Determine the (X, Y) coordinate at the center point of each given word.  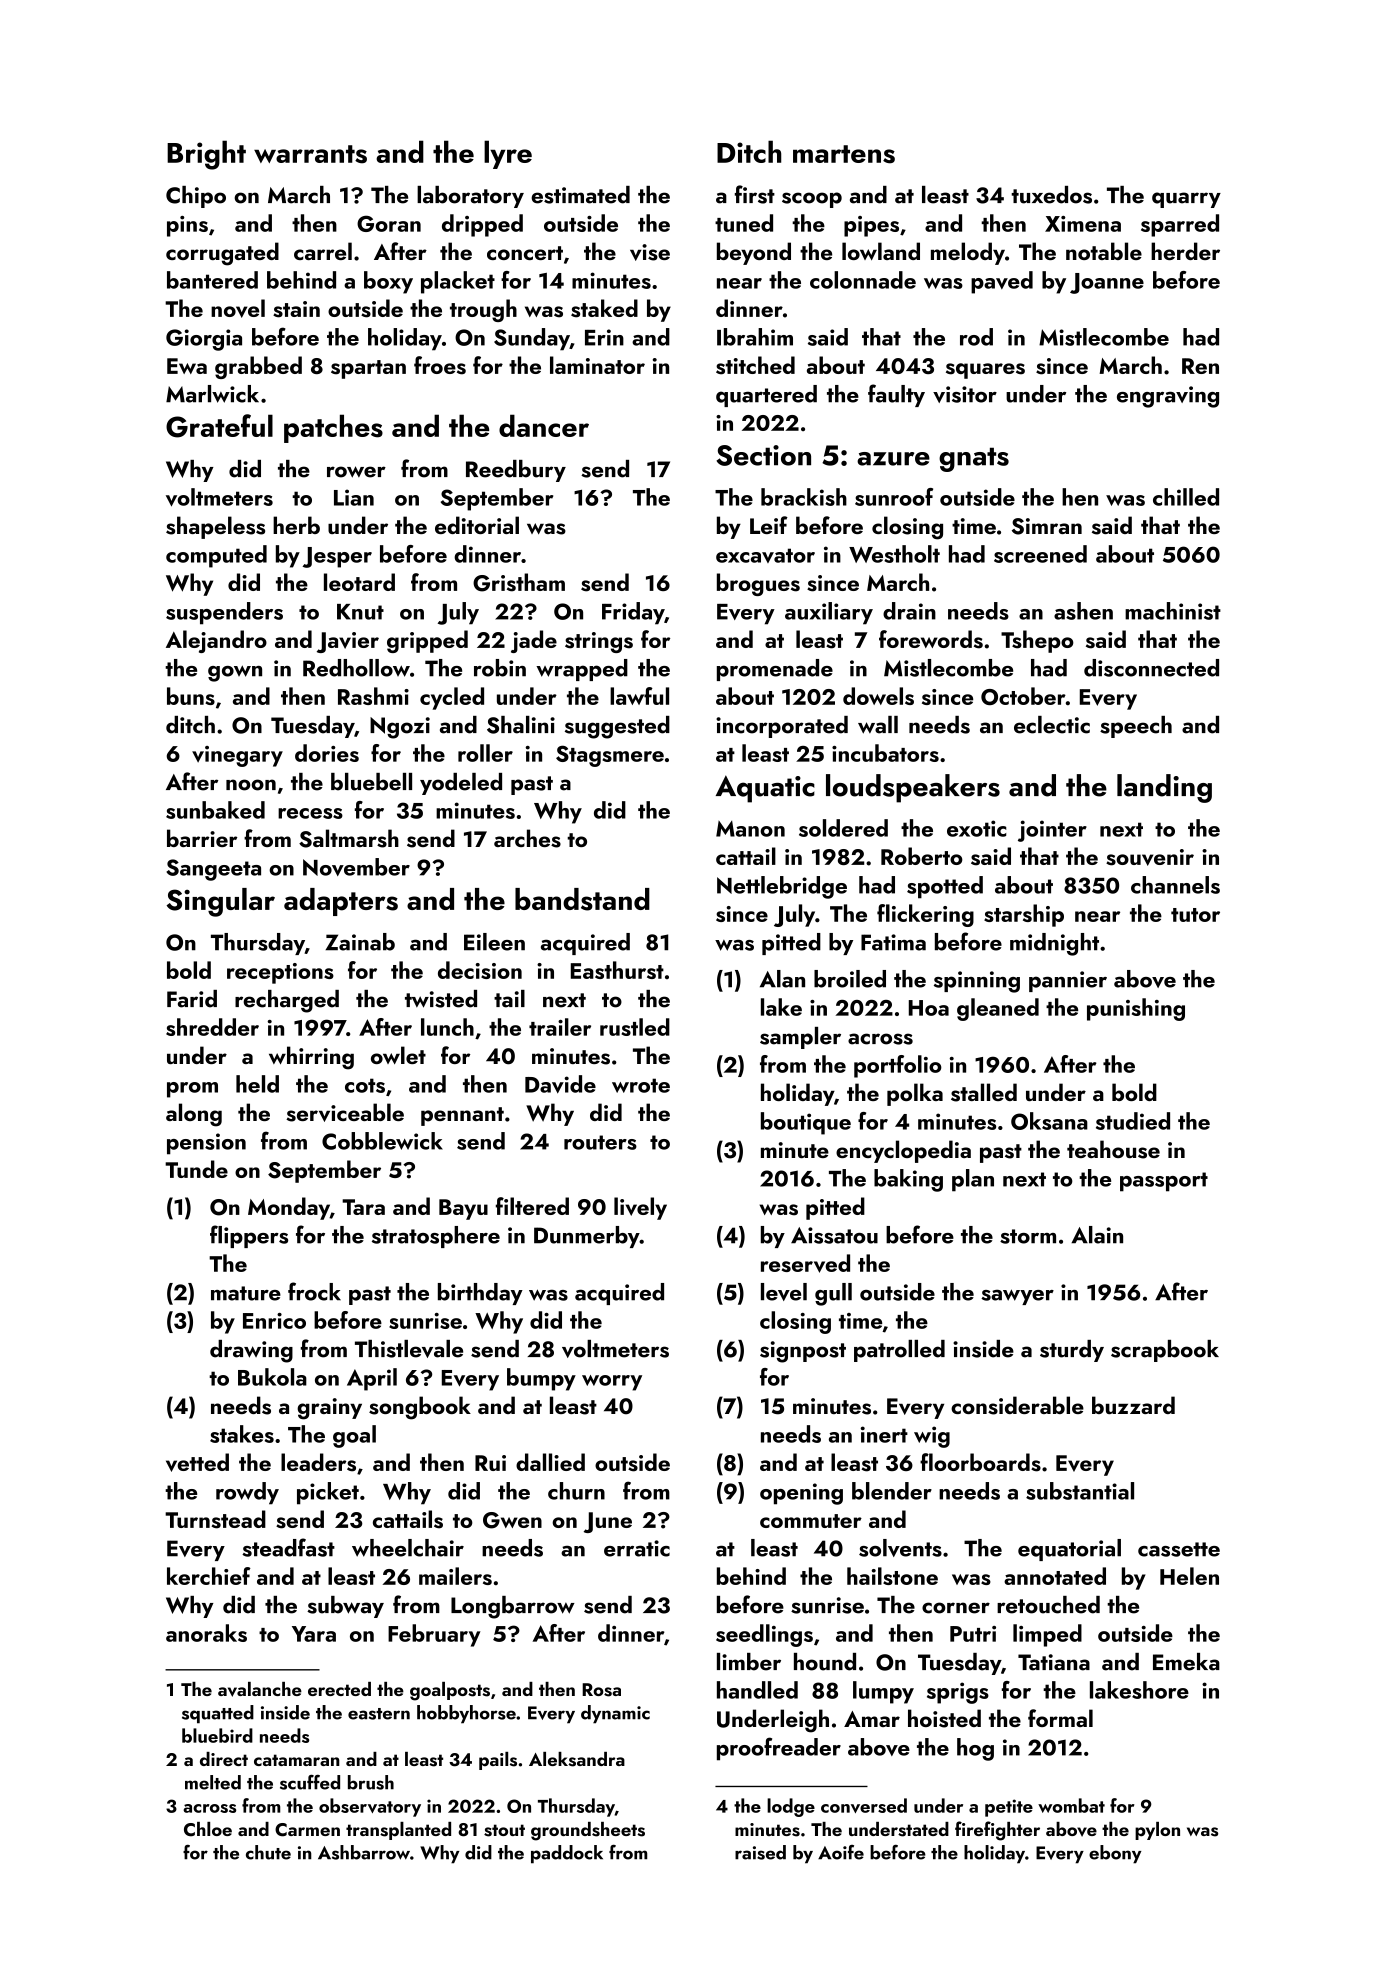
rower (356, 472)
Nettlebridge (782, 887)
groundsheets (588, 1831)
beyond (754, 253)
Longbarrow (513, 1607)
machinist (1173, 611)
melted (213, 1782)
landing (1164, 788)
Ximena (1083, 224)
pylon (1157, 1831)
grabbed (258, 367)
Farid (192, 999)
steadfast (288, 1547)
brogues (758, 584)
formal (1060, 1718)
